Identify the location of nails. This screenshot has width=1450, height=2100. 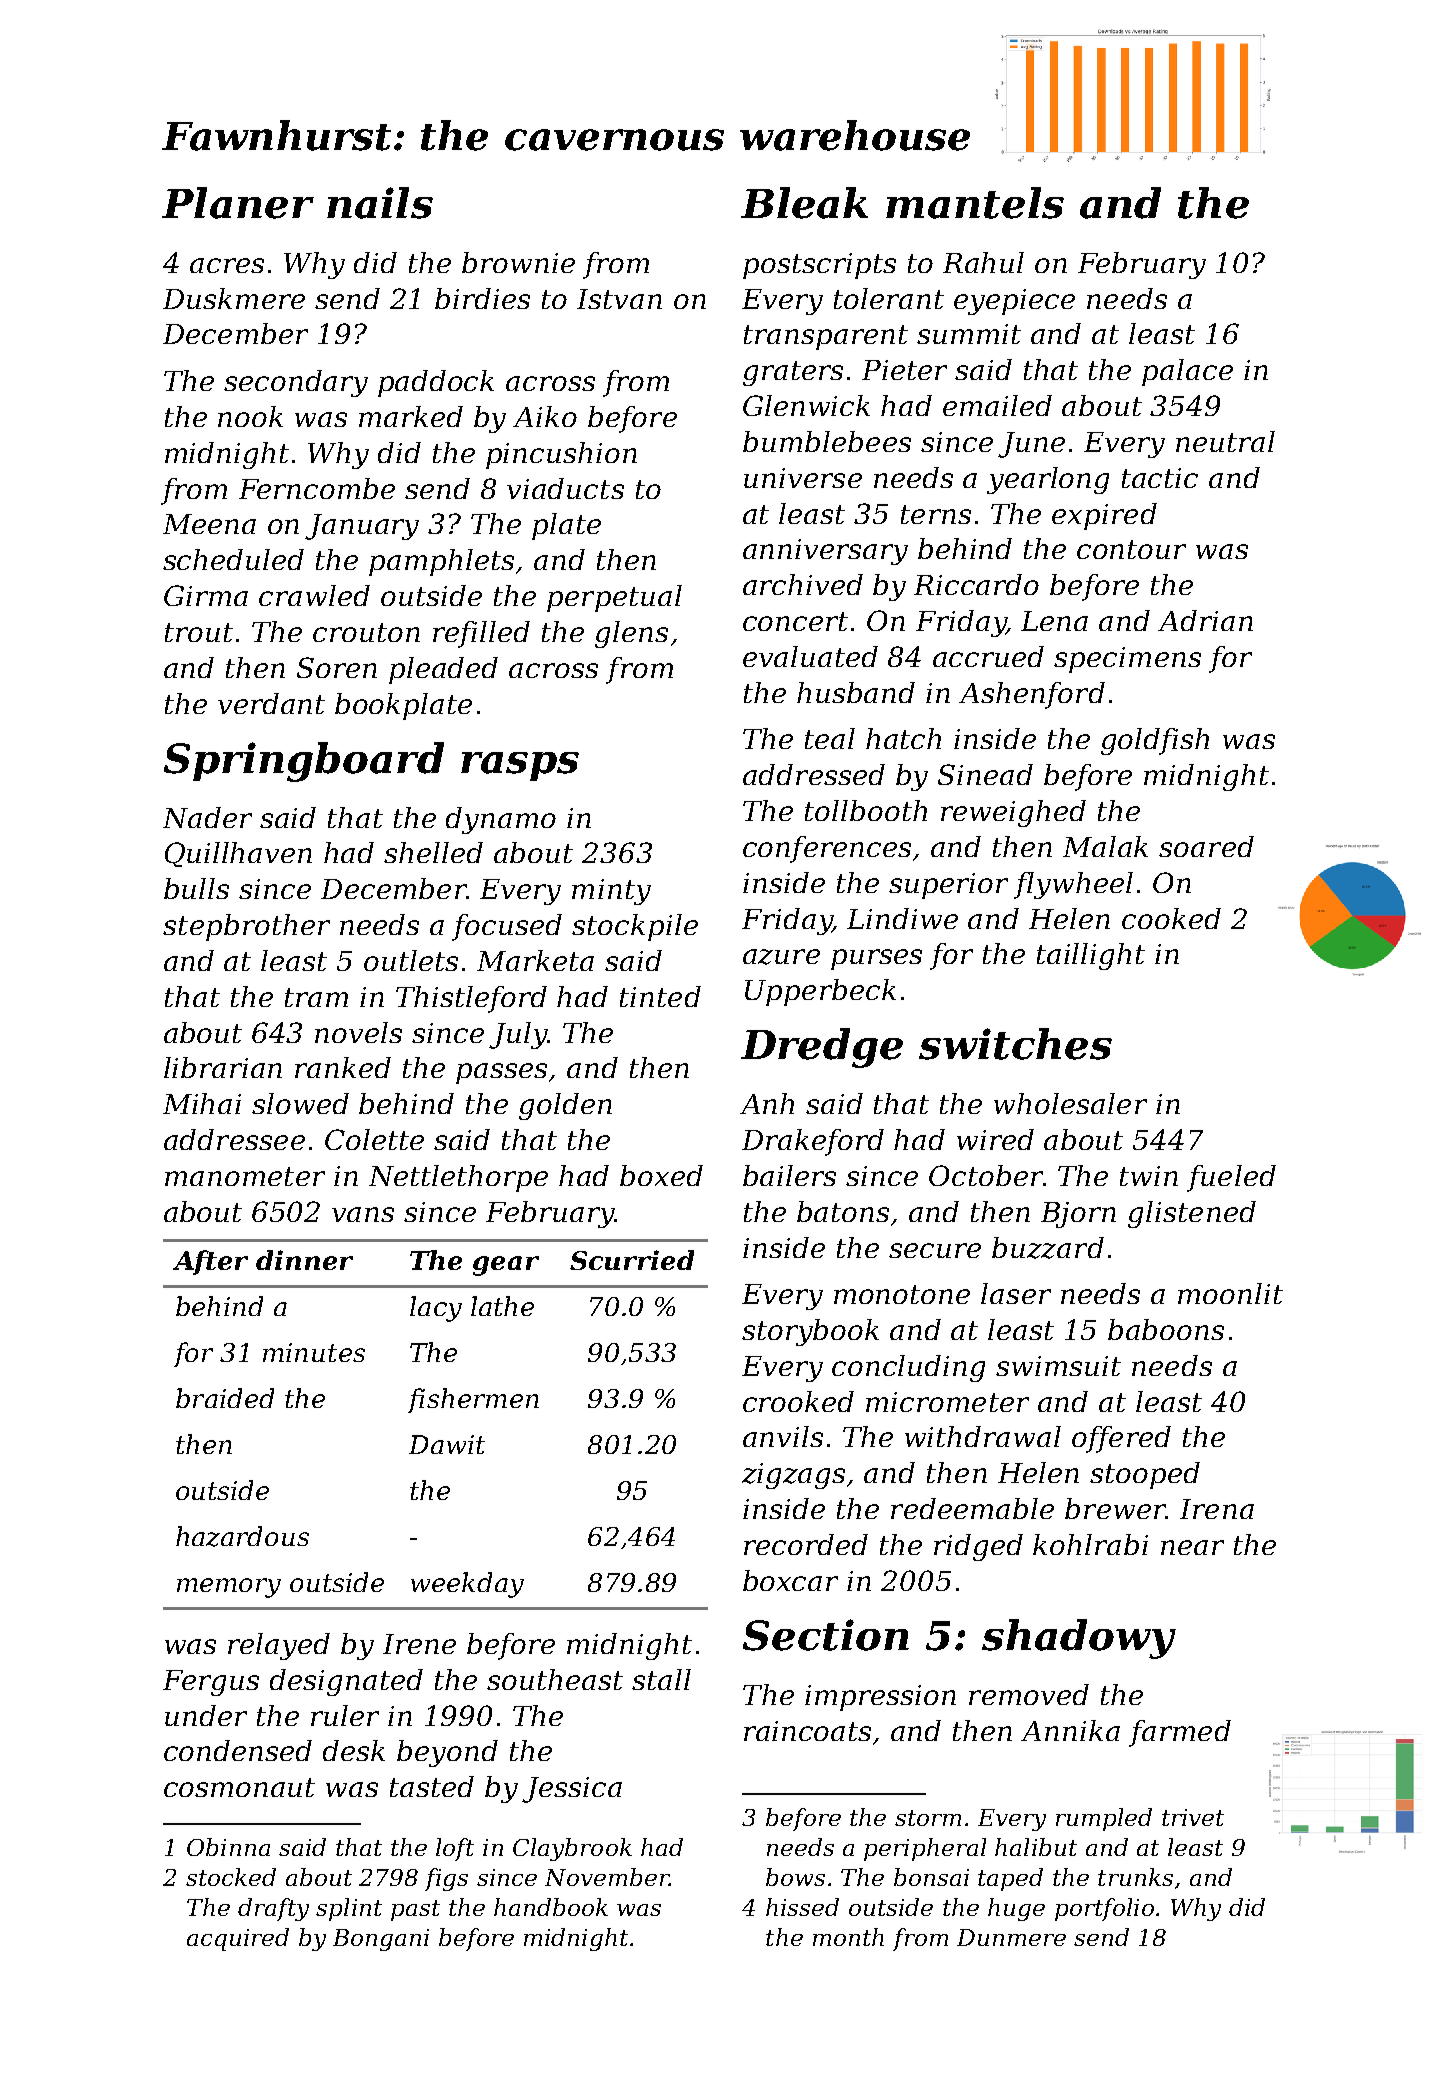
(380, 203).
